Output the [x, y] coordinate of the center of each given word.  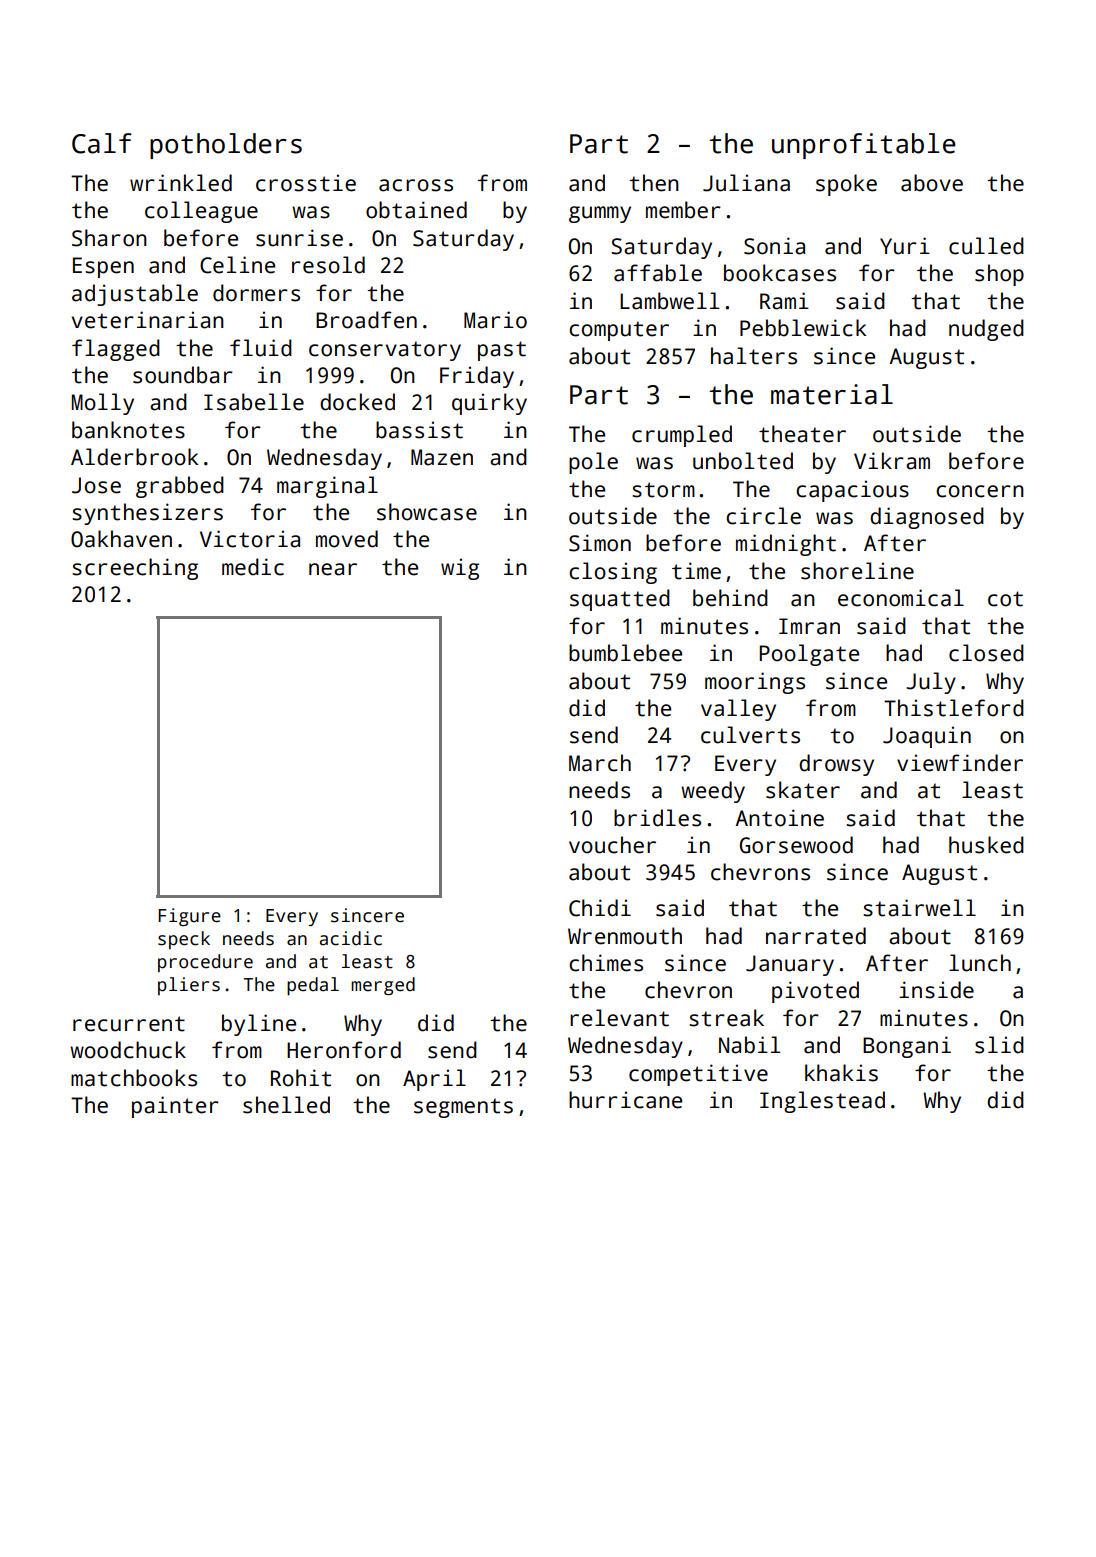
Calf [102, 143]
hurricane [625, 1100]
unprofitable [864, 146]
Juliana [746, 183]
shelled [286, 1105]
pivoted [815, 992]
